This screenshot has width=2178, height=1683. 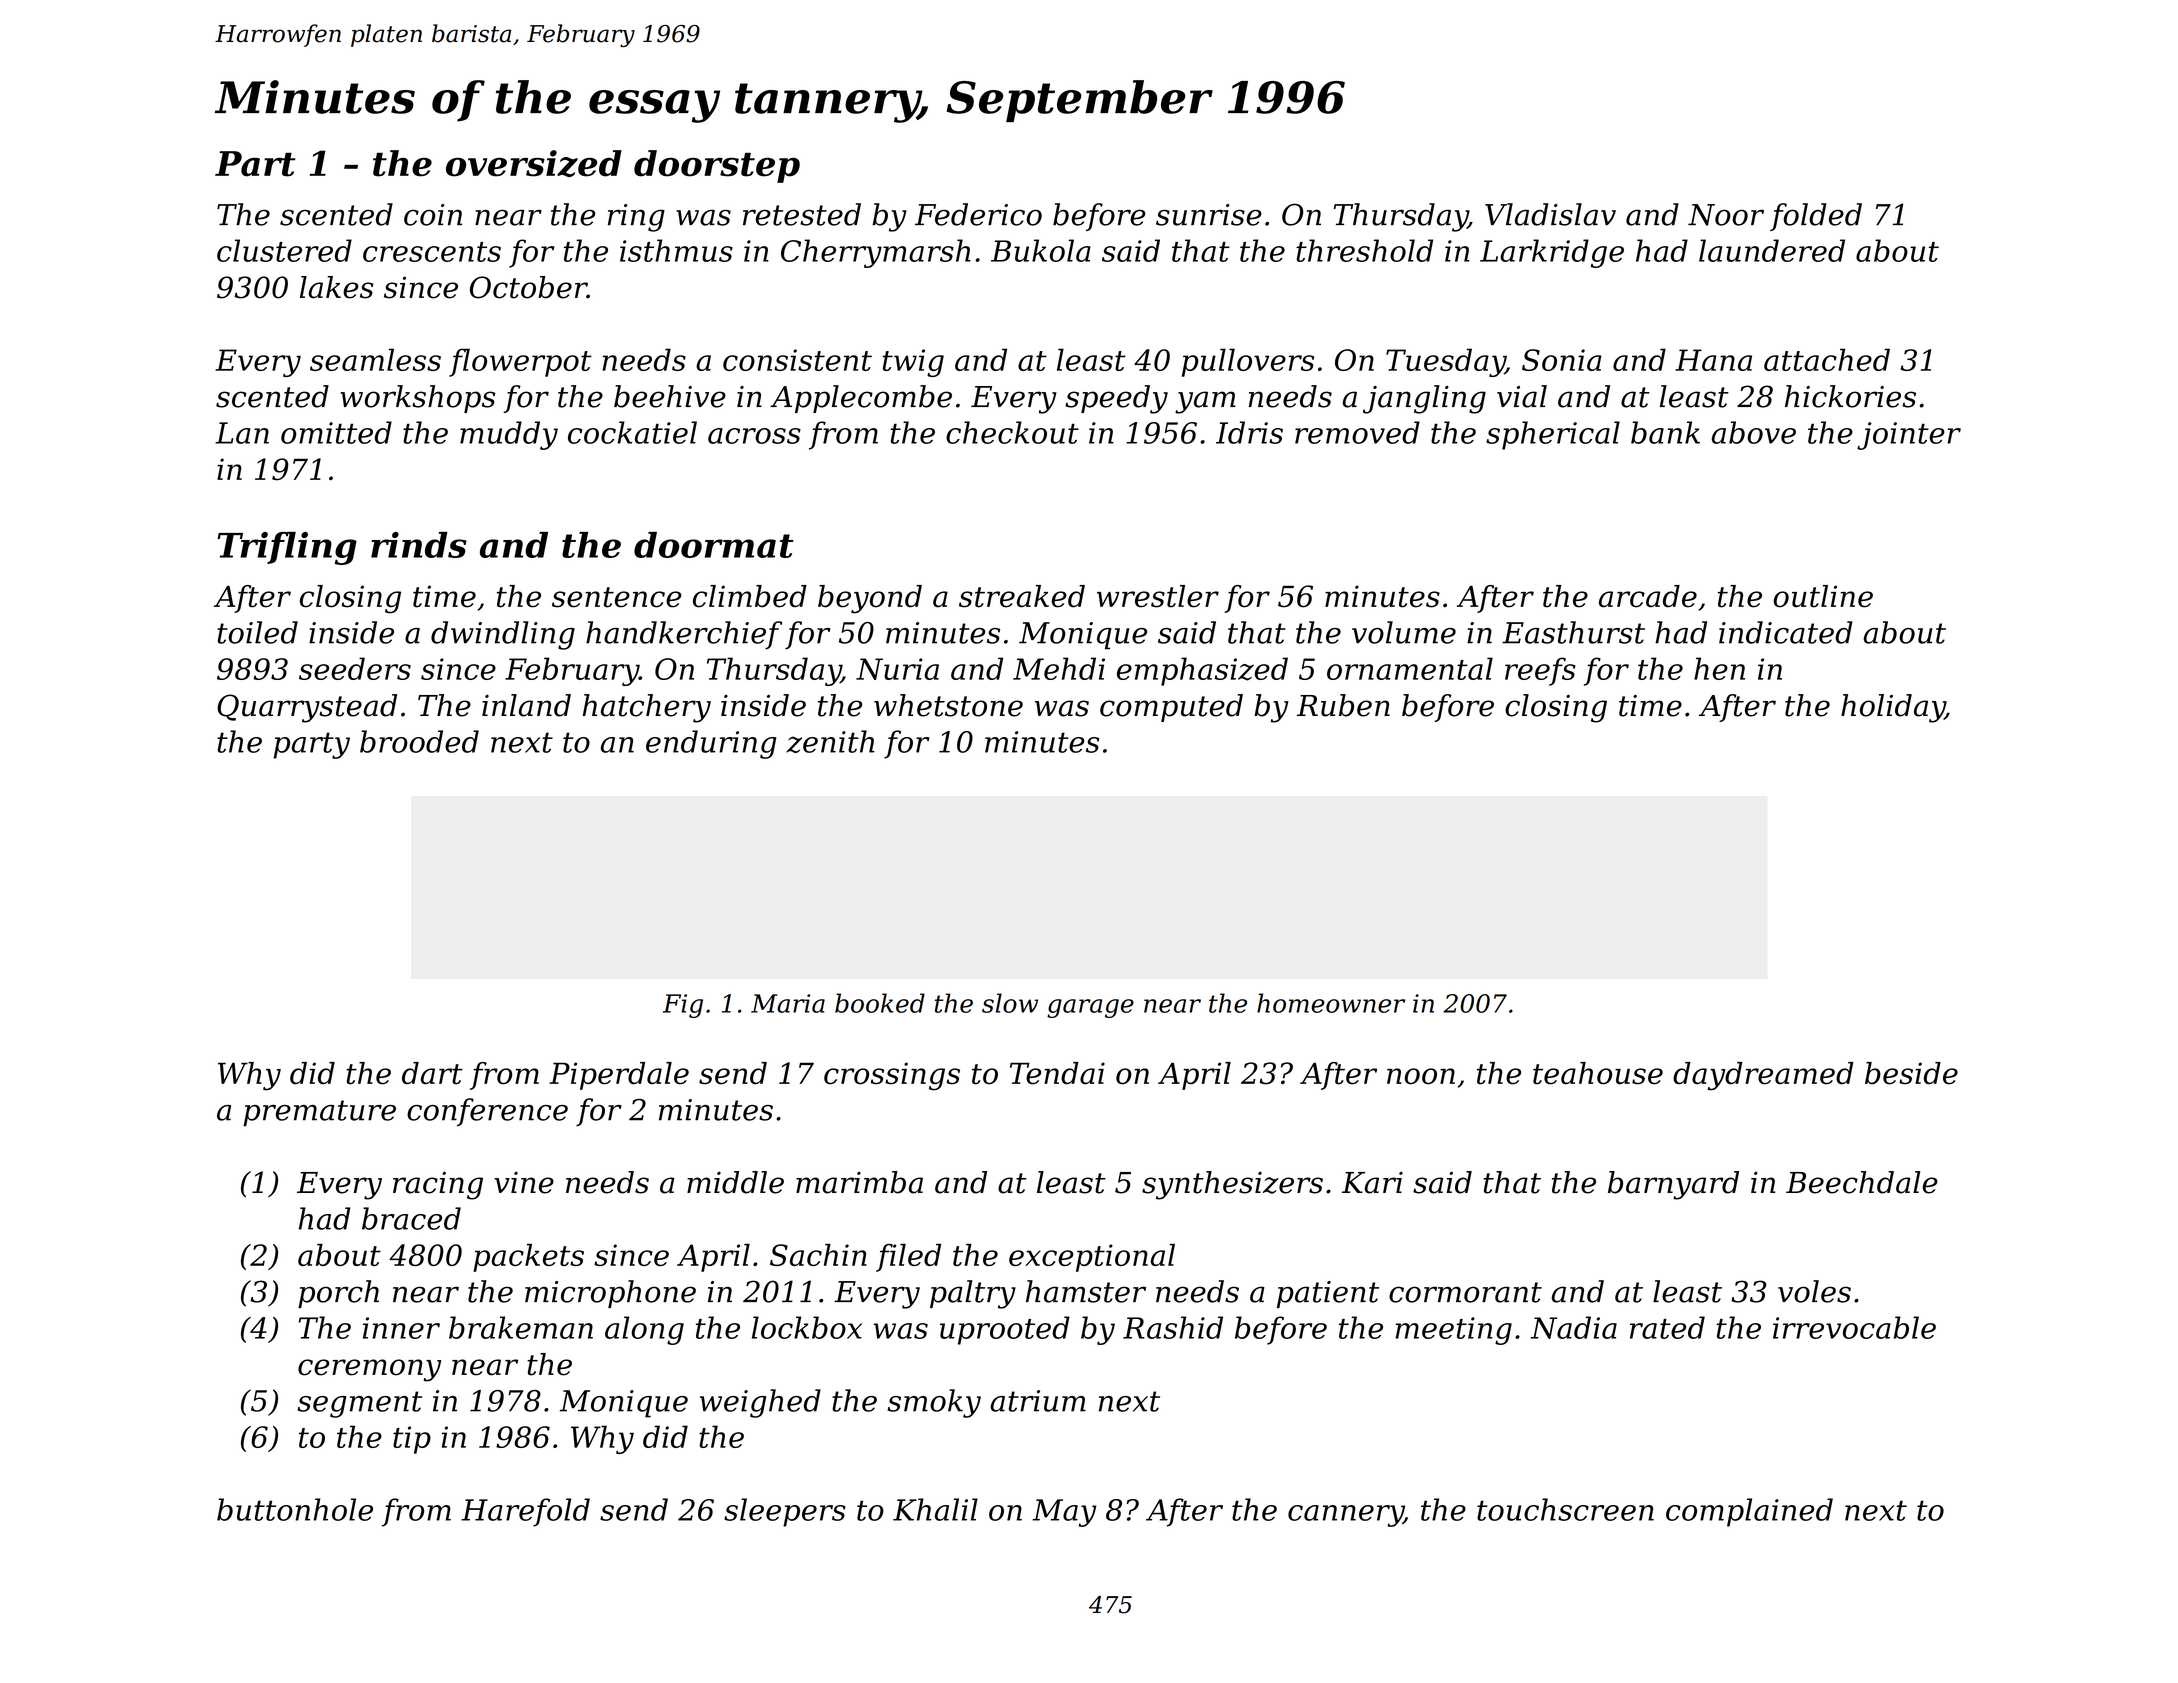 What do you see at coordinates (1816, 217) in the screenshot?
I see `folded` at bounding box center [1816, 217].
